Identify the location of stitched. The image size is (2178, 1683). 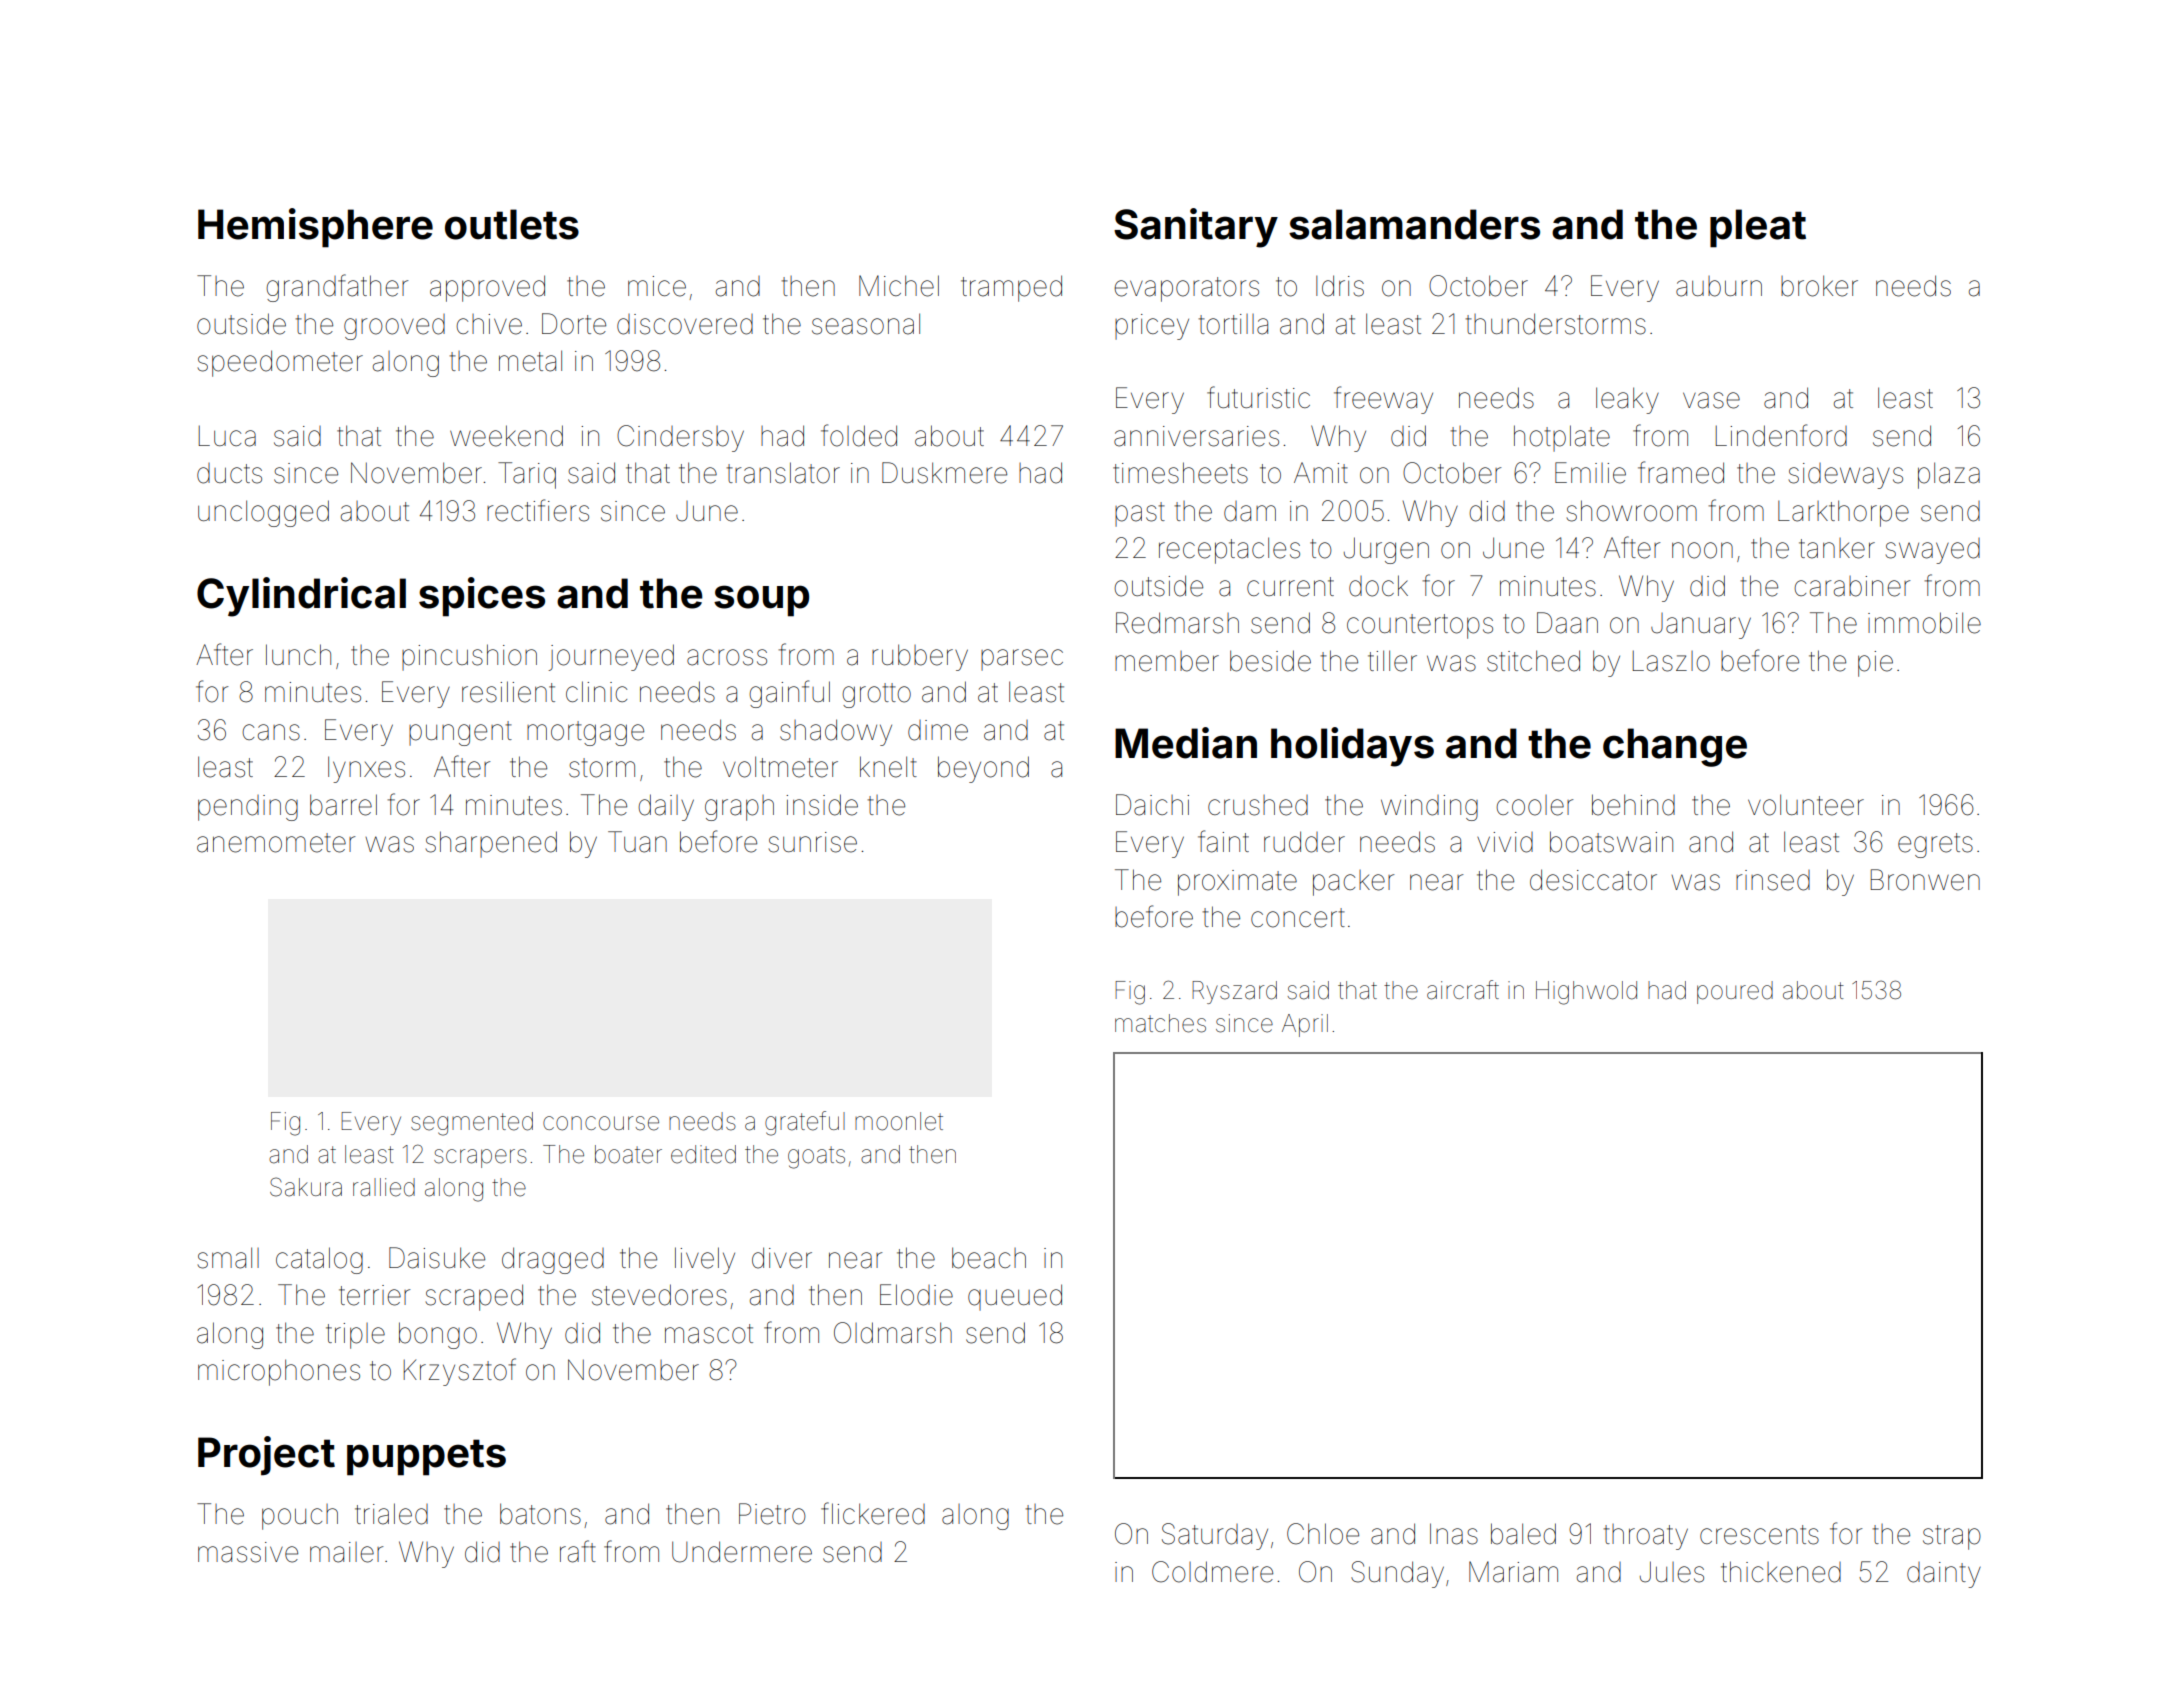
(1533, 661).
